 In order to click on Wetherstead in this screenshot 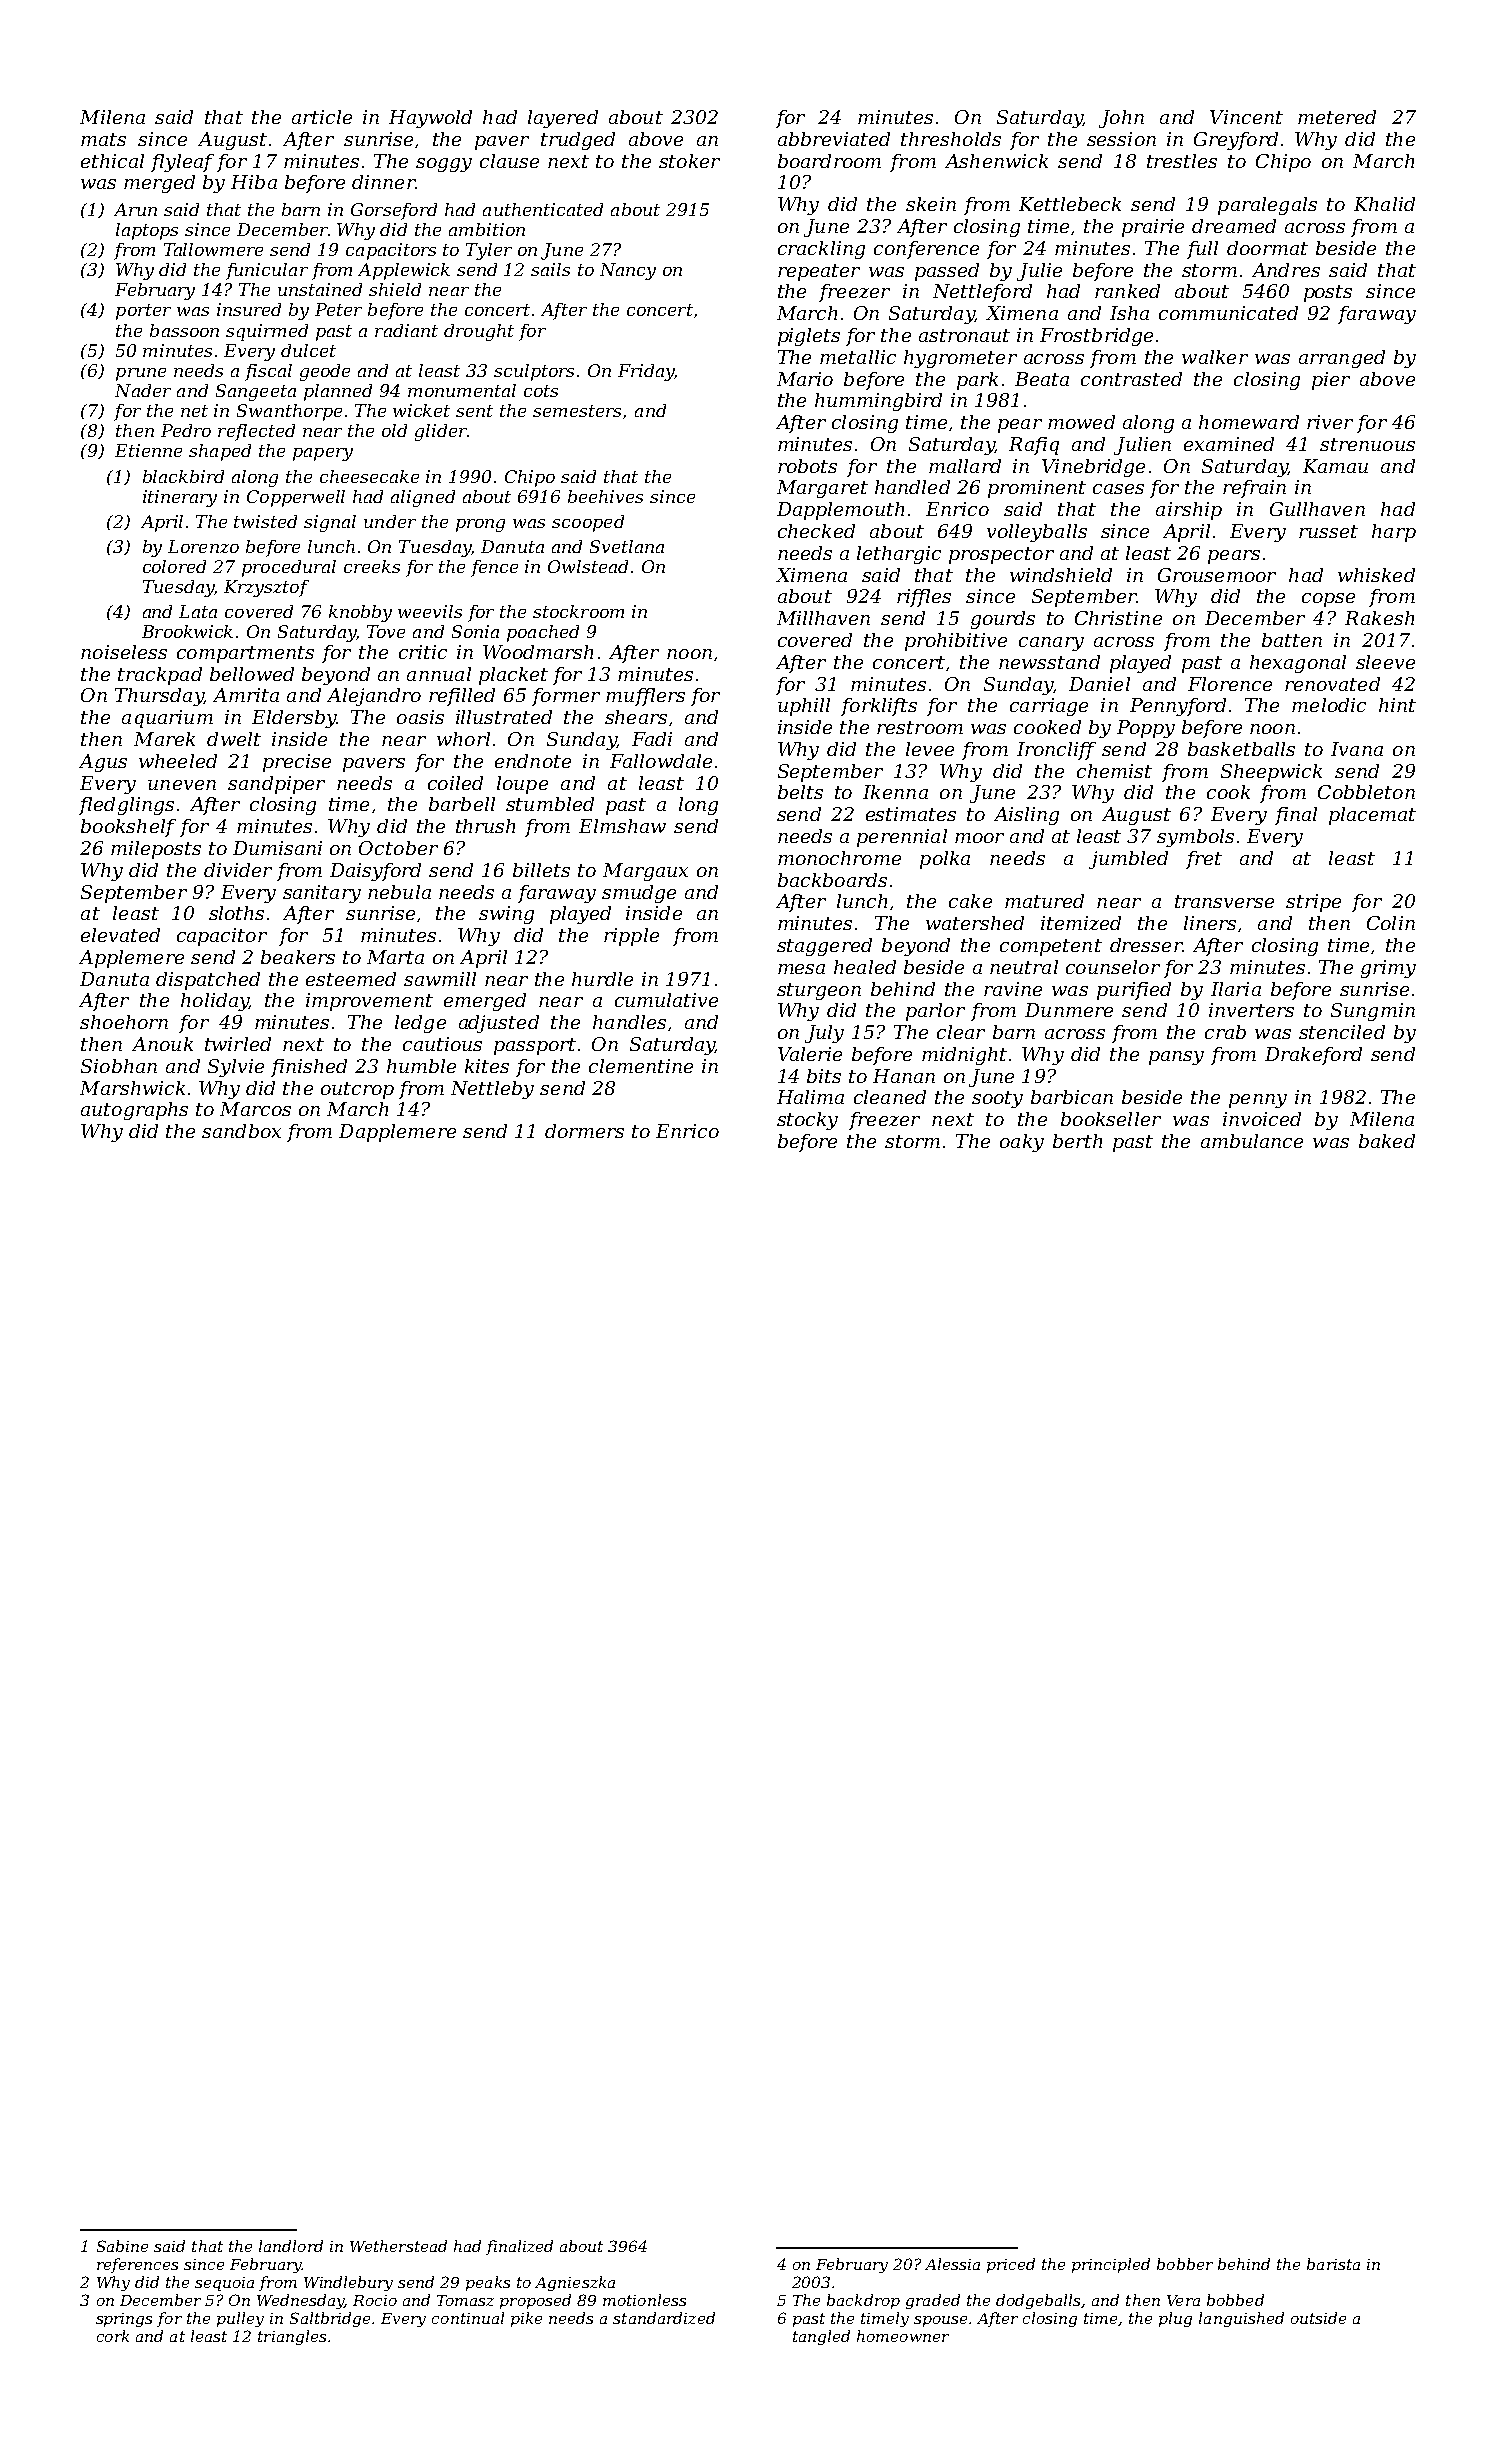, I will do `click(398, 2246)`.
